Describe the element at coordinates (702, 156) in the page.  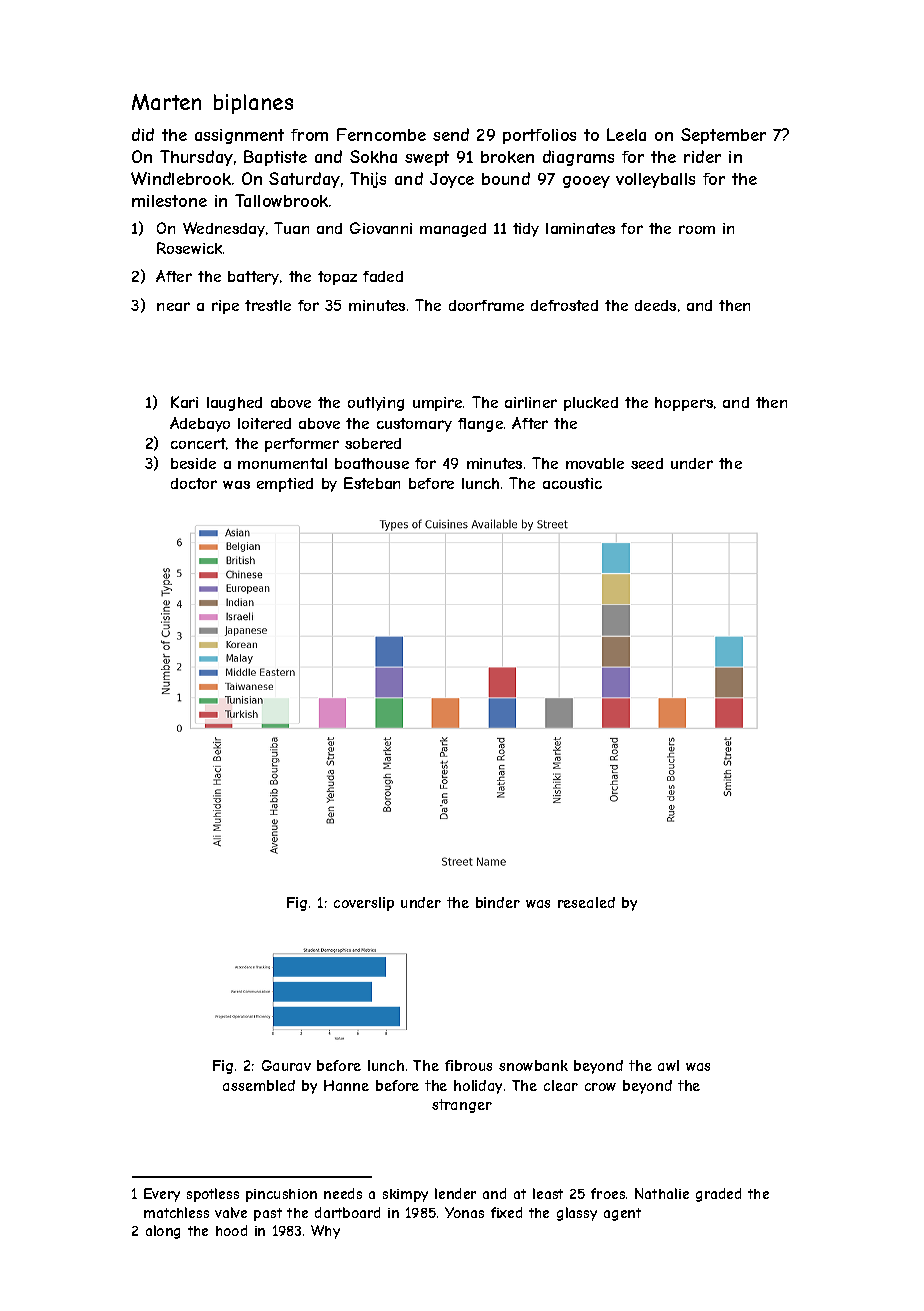
I see `rider` at that location.
